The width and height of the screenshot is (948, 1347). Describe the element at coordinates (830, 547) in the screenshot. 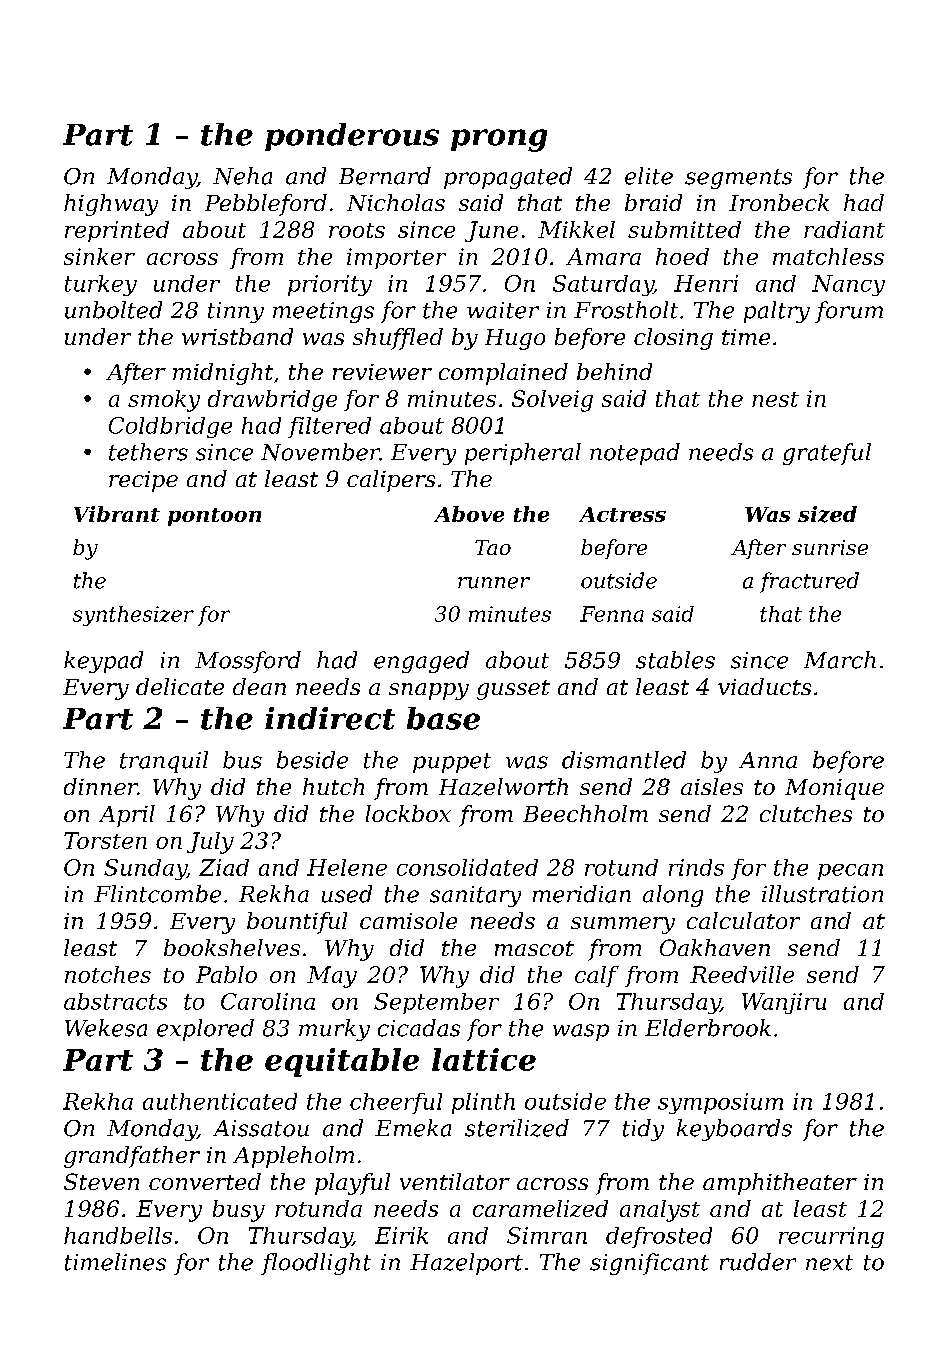

I see `sunrise` at that location.
